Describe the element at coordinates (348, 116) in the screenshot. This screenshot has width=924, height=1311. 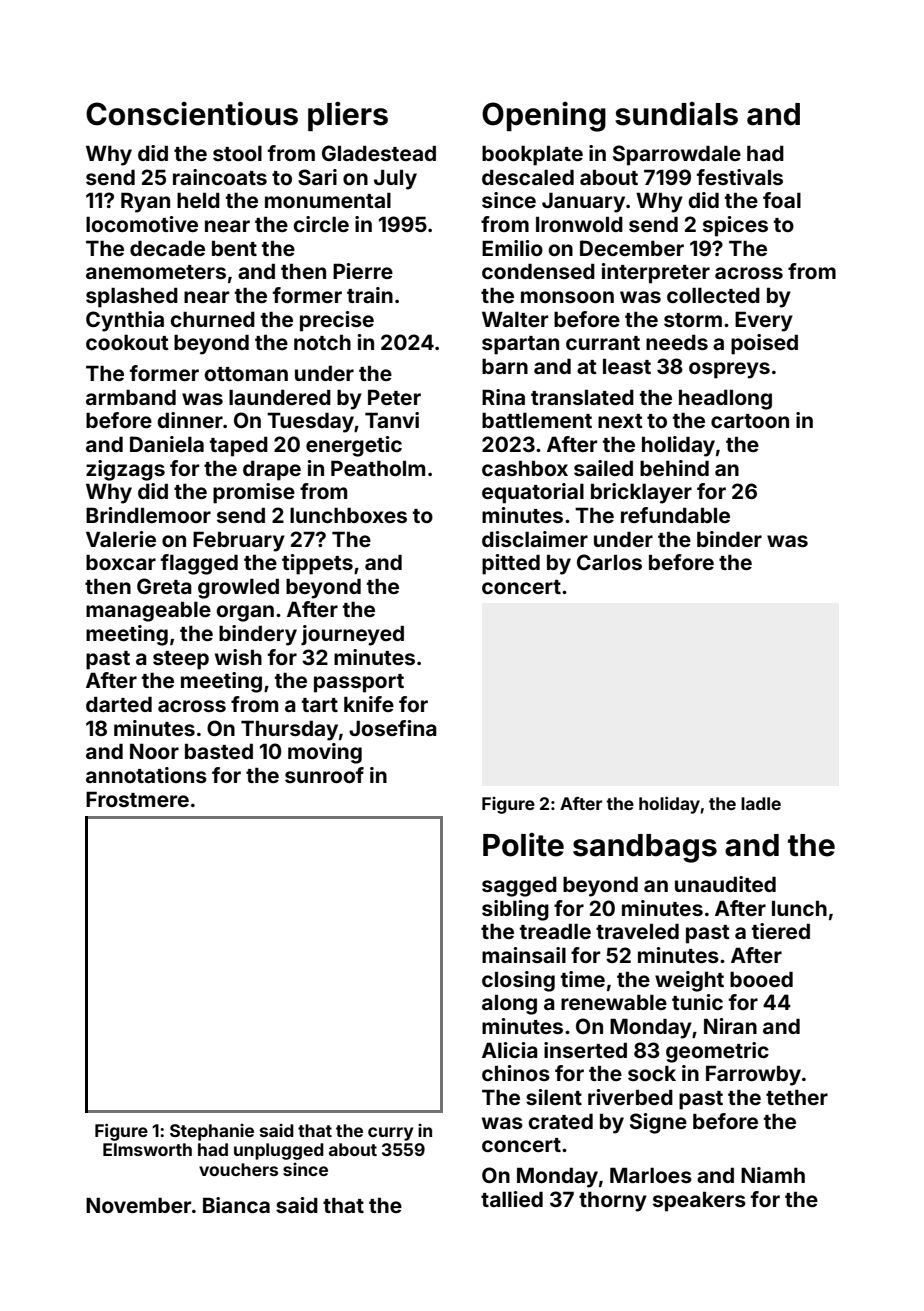
I see `pliers` at that location.
